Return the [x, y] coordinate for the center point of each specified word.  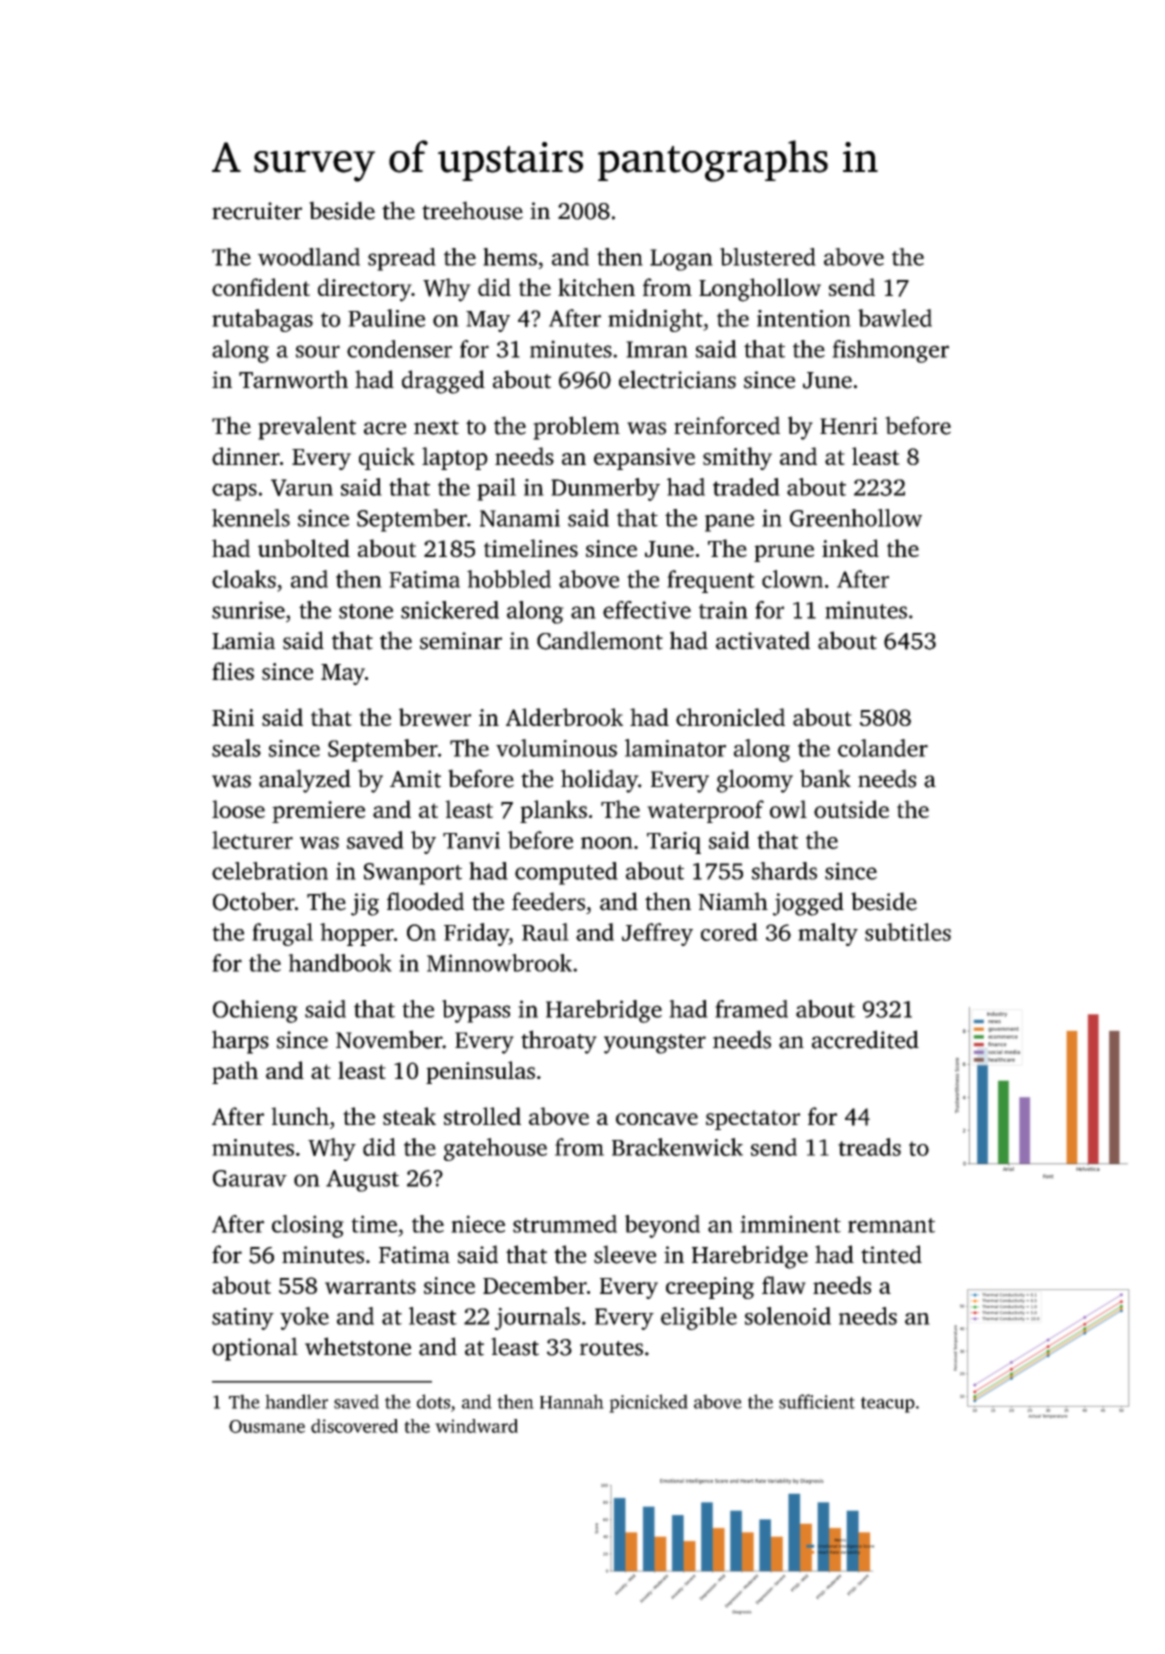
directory [364, 290]
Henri [849, 426]
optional [255, 1349]
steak [409, 1116]
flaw [784, 1285]
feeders [548, 901]
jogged [808, 904]
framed [751, 1009]
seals [236, 748]
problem [576, 428]
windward [476, 1426]
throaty [559, 1042]
